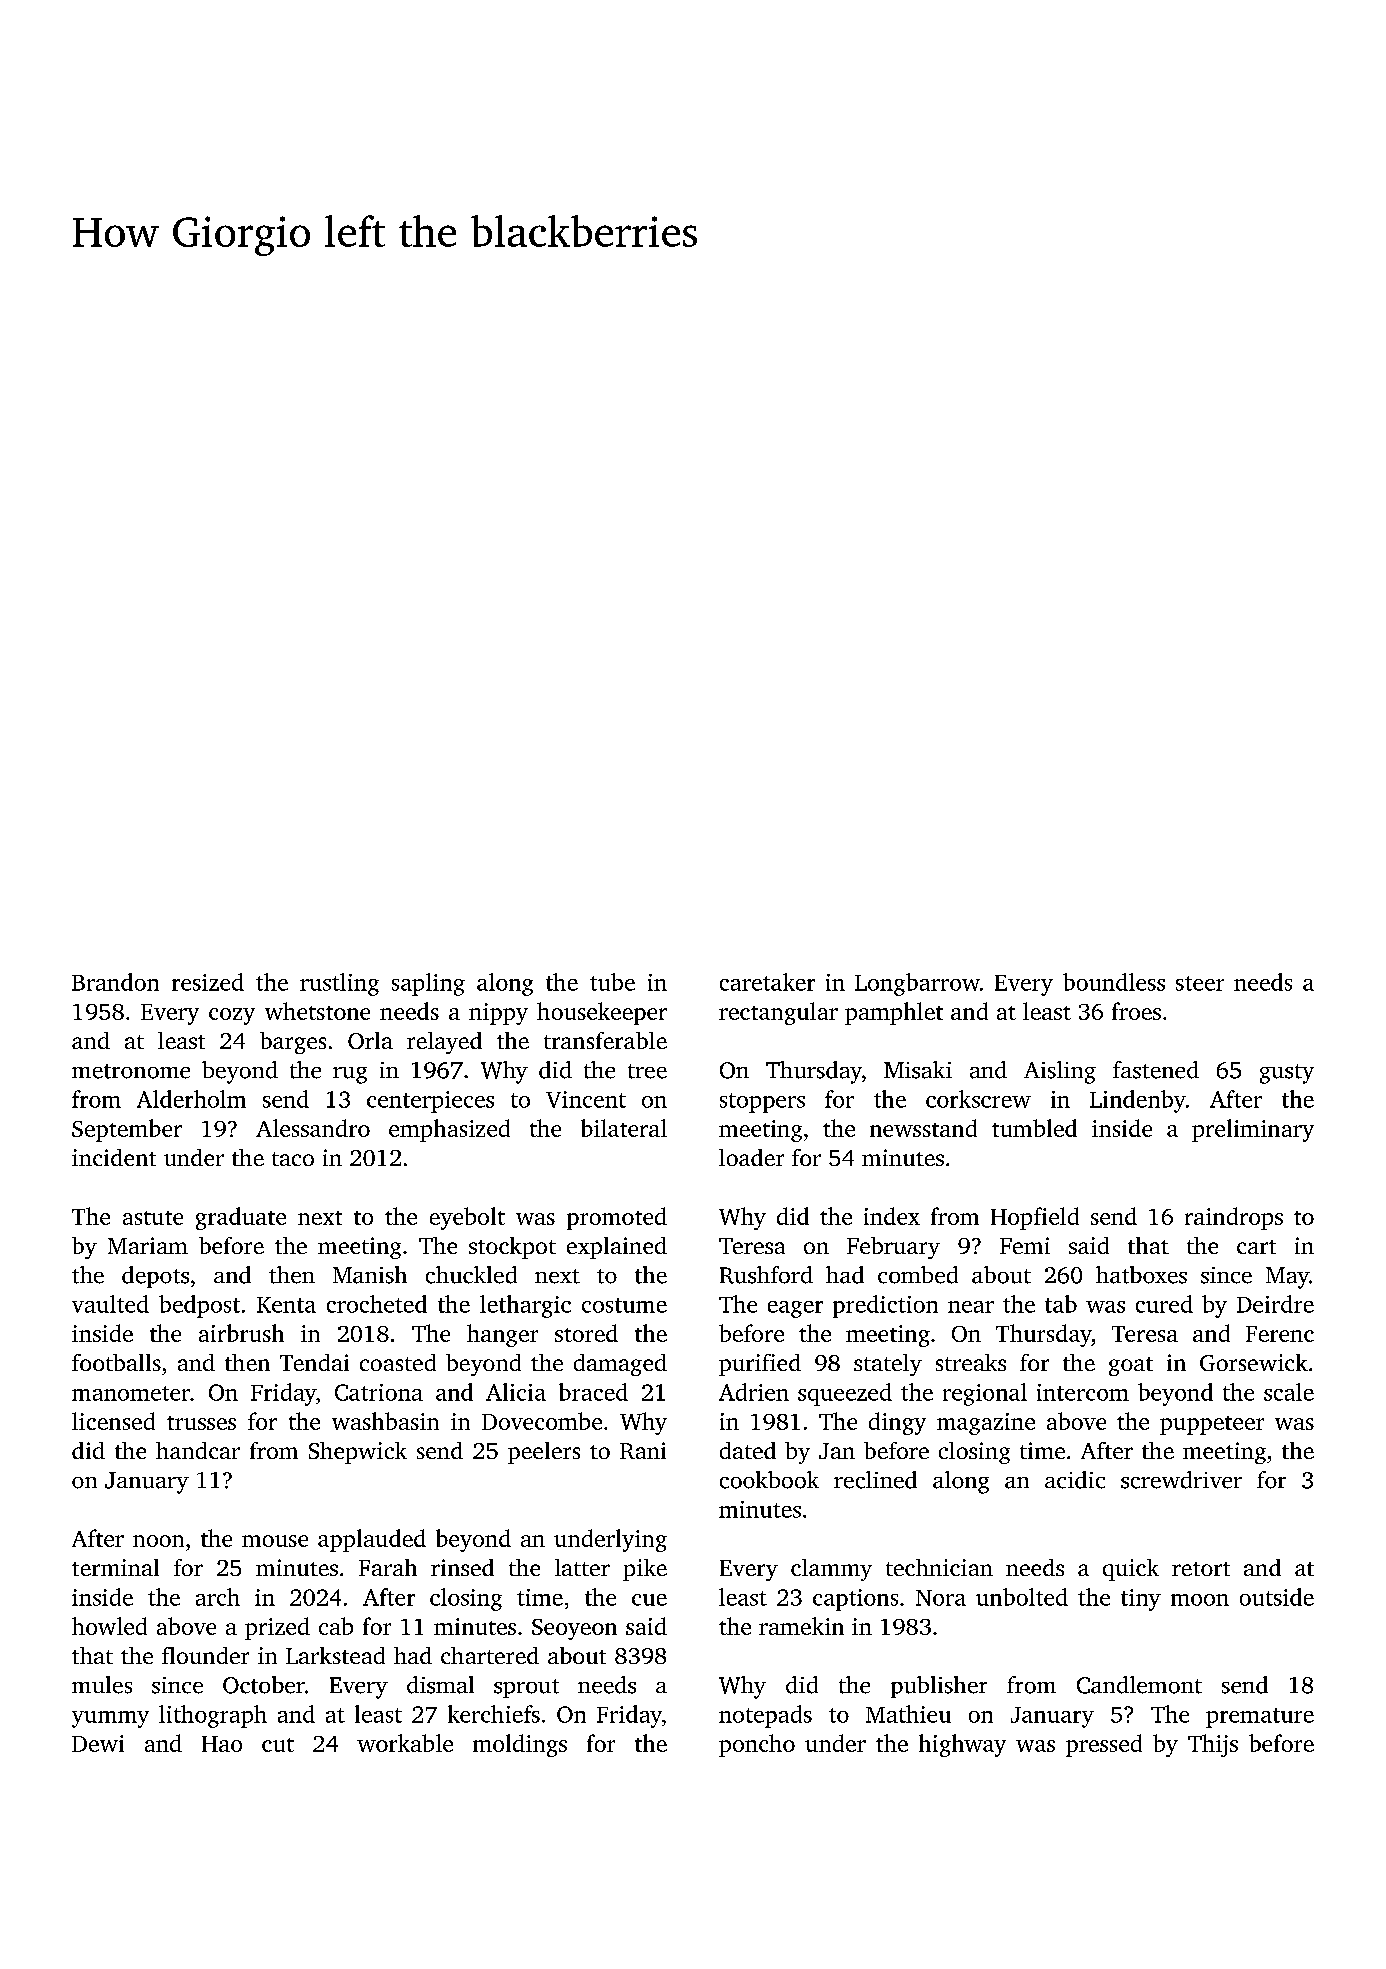 The width and height of the document is (1386, 1969). I want to click on Kenta, so click(286, 1305).
